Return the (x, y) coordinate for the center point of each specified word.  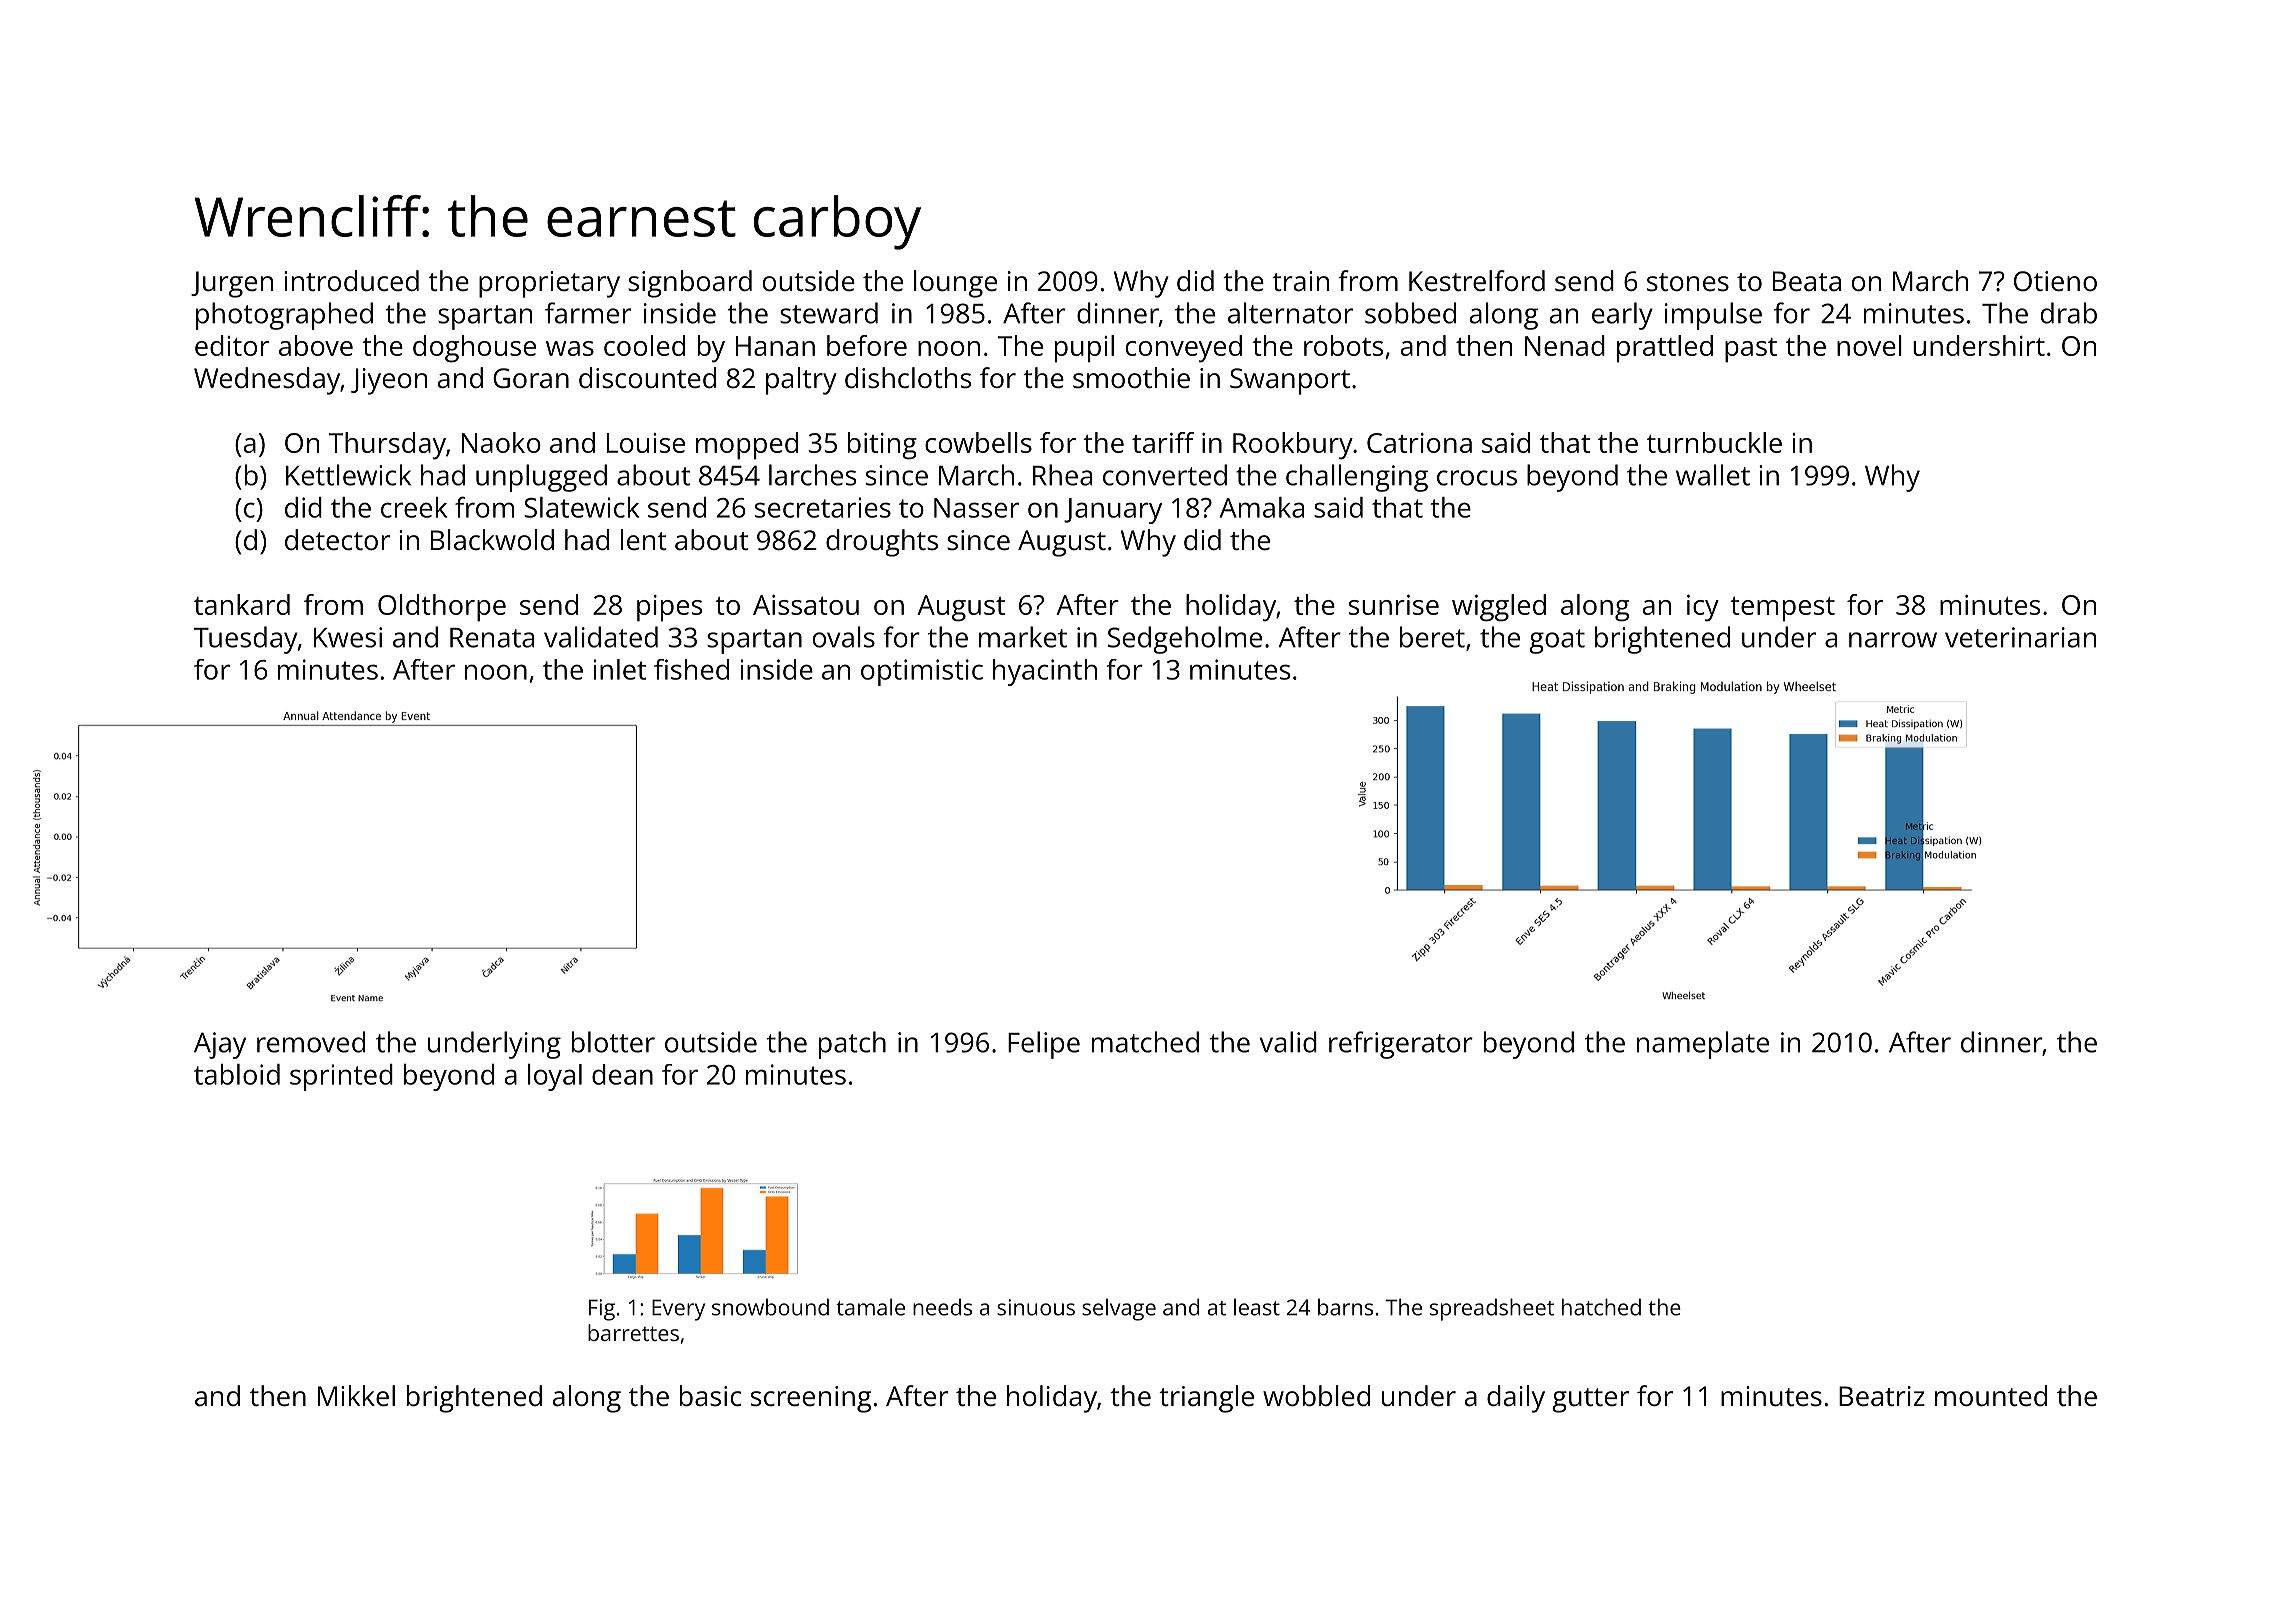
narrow (1893, 640)
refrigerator (1401, 1045)
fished (691, 669)
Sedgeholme (1185, 640)
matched (1145, 1042)
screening (811, 1399)
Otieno (2055, 281)
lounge (955, 284)
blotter (613, 1042)
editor (232, 345)
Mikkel (356, 1396)
